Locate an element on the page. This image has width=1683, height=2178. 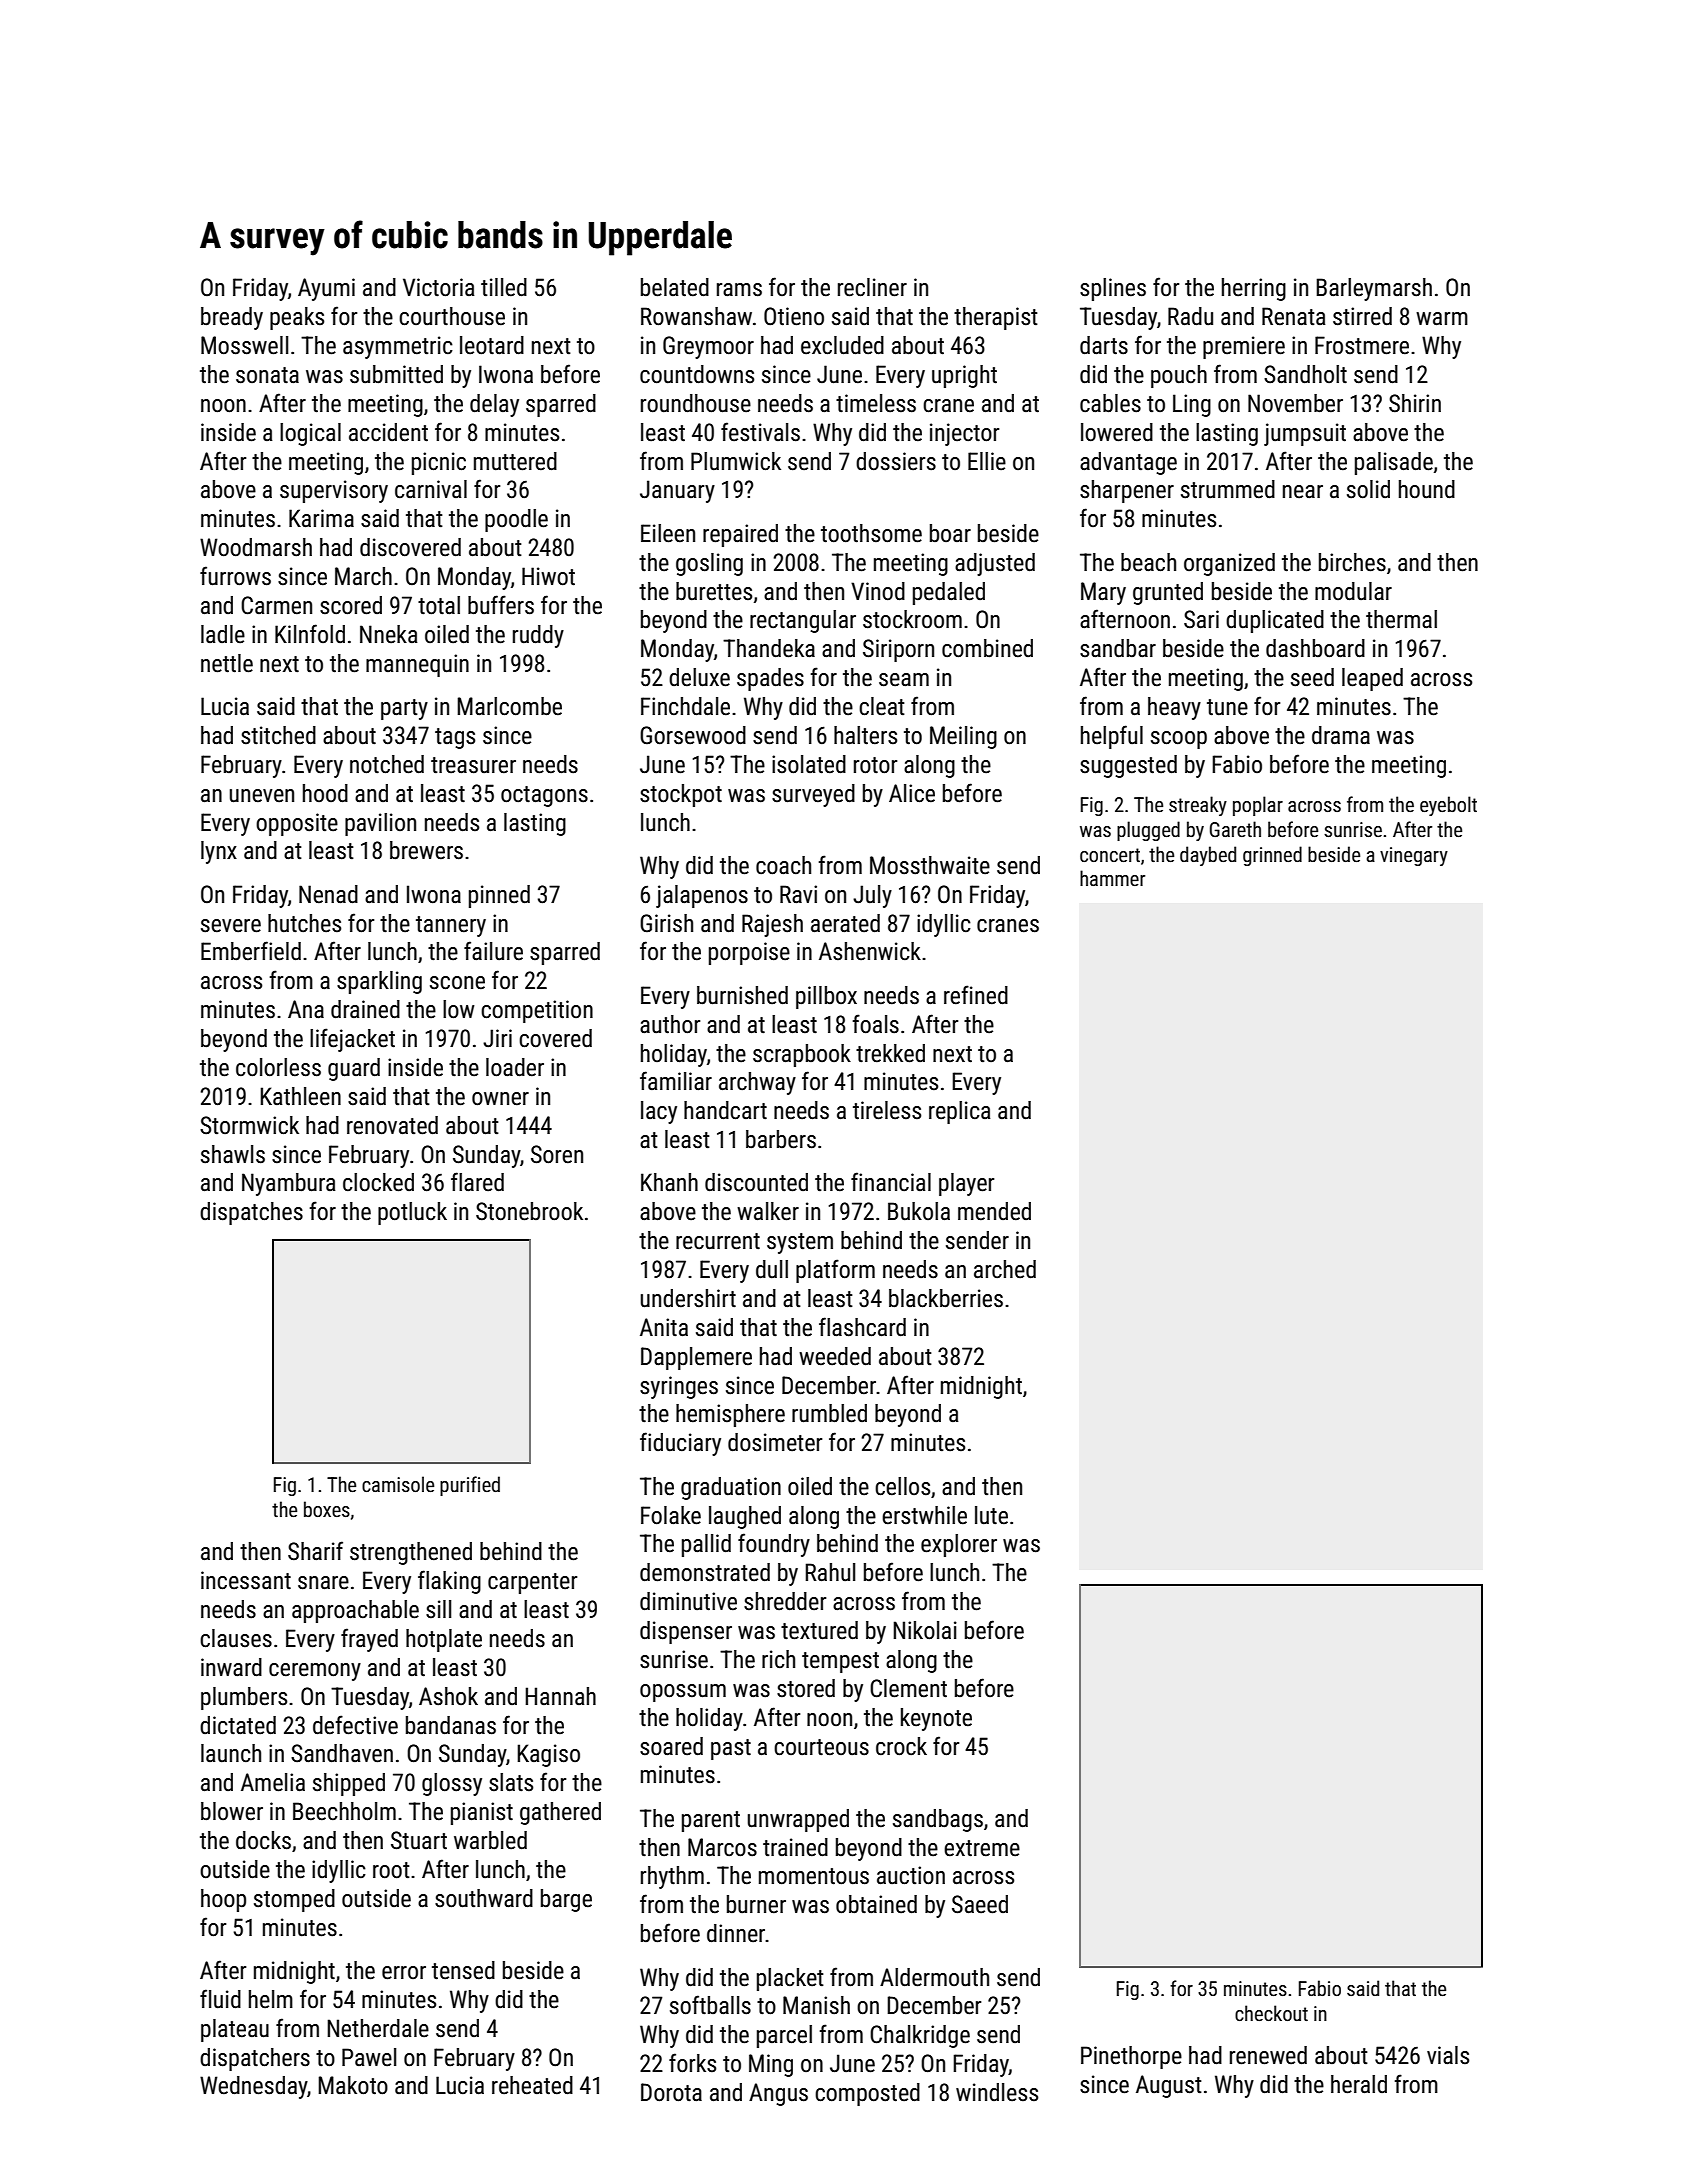
upright is located at coordinates (964, 376).
